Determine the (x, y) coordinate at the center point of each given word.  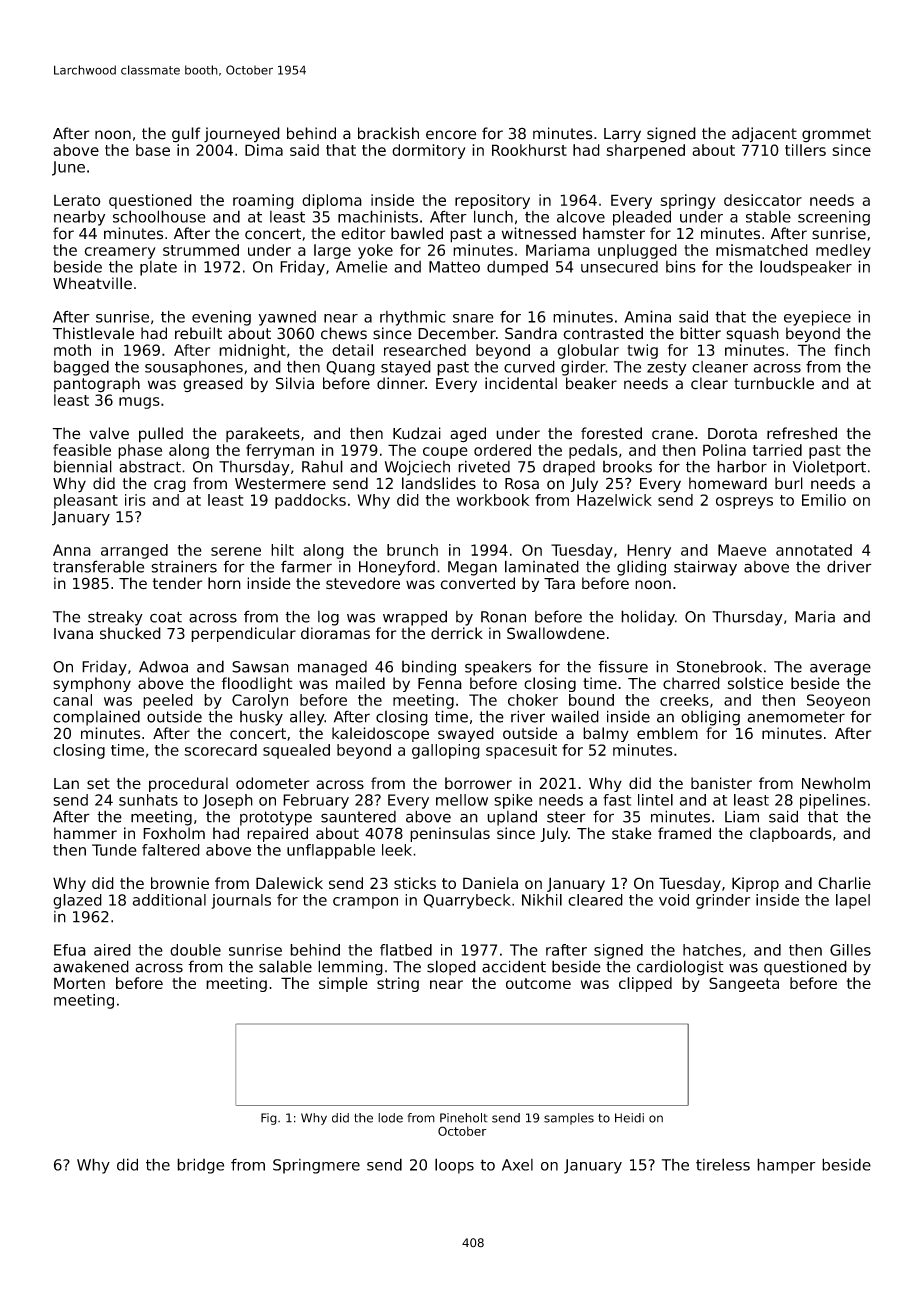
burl (789, 483)
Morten (79, 983)
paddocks (310, 501)
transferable (98, 566)
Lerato (77, 200)
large (332, 251)
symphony (92, 684)
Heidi (629, 1118)
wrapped (415, 618)
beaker (591, 383)
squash (753, 335)
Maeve (742, 550)
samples (569, 1119)
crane (673, 435)
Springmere (316, 1166)
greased (213, 384)
